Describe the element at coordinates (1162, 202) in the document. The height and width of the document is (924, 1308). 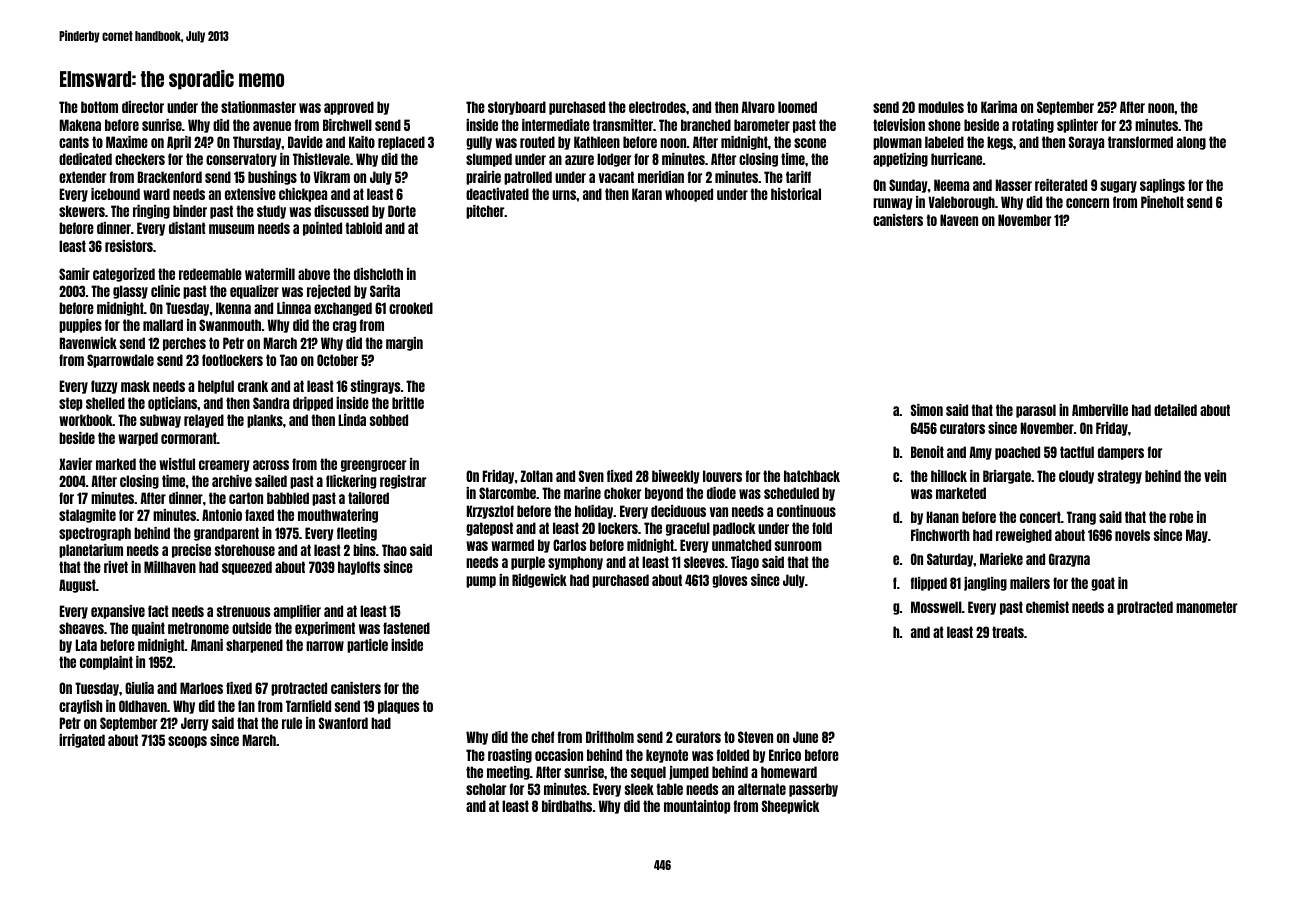
I see `Pineholt` at that location.
